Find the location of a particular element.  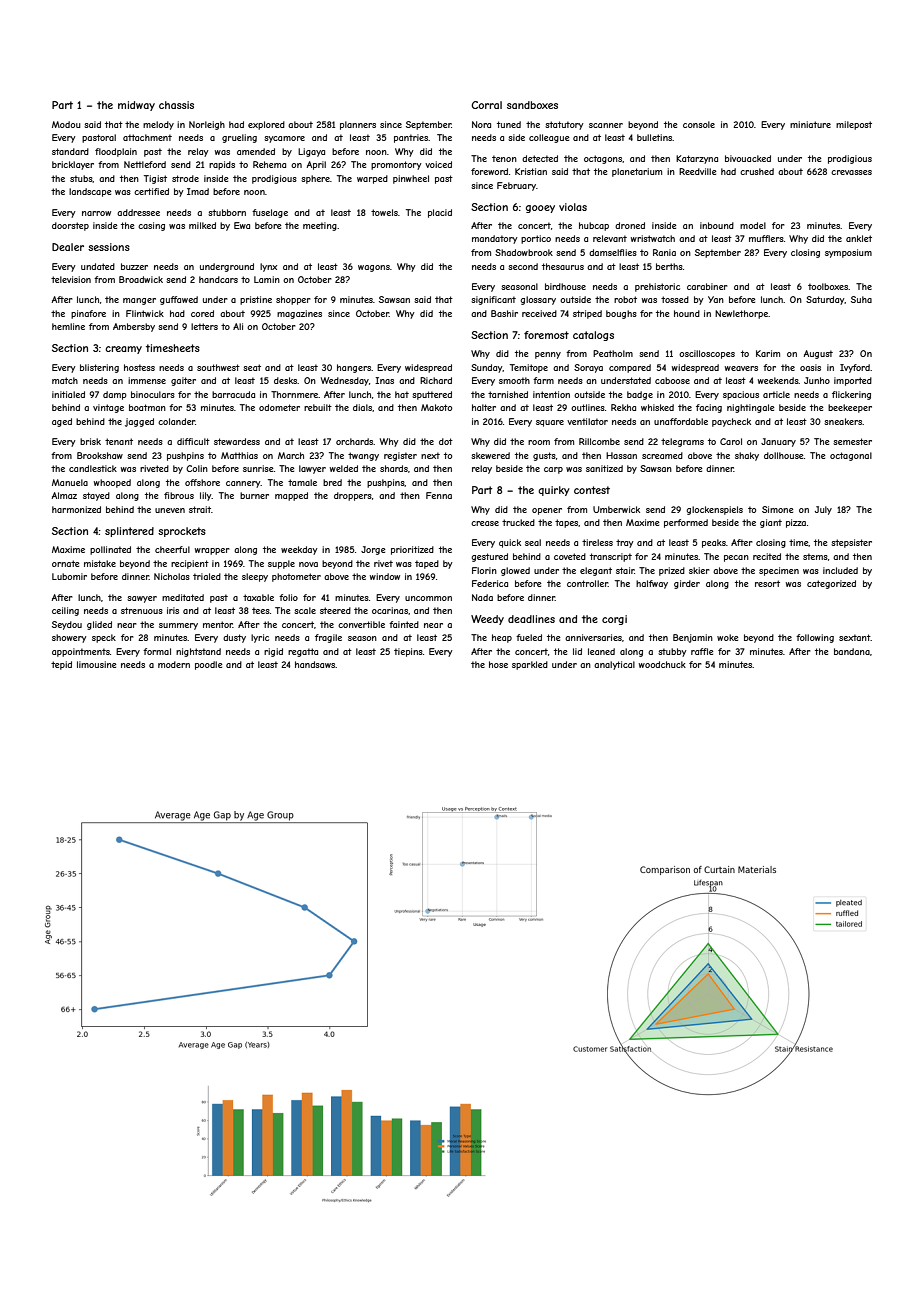

Karim is located at coordinates (768, 353).
